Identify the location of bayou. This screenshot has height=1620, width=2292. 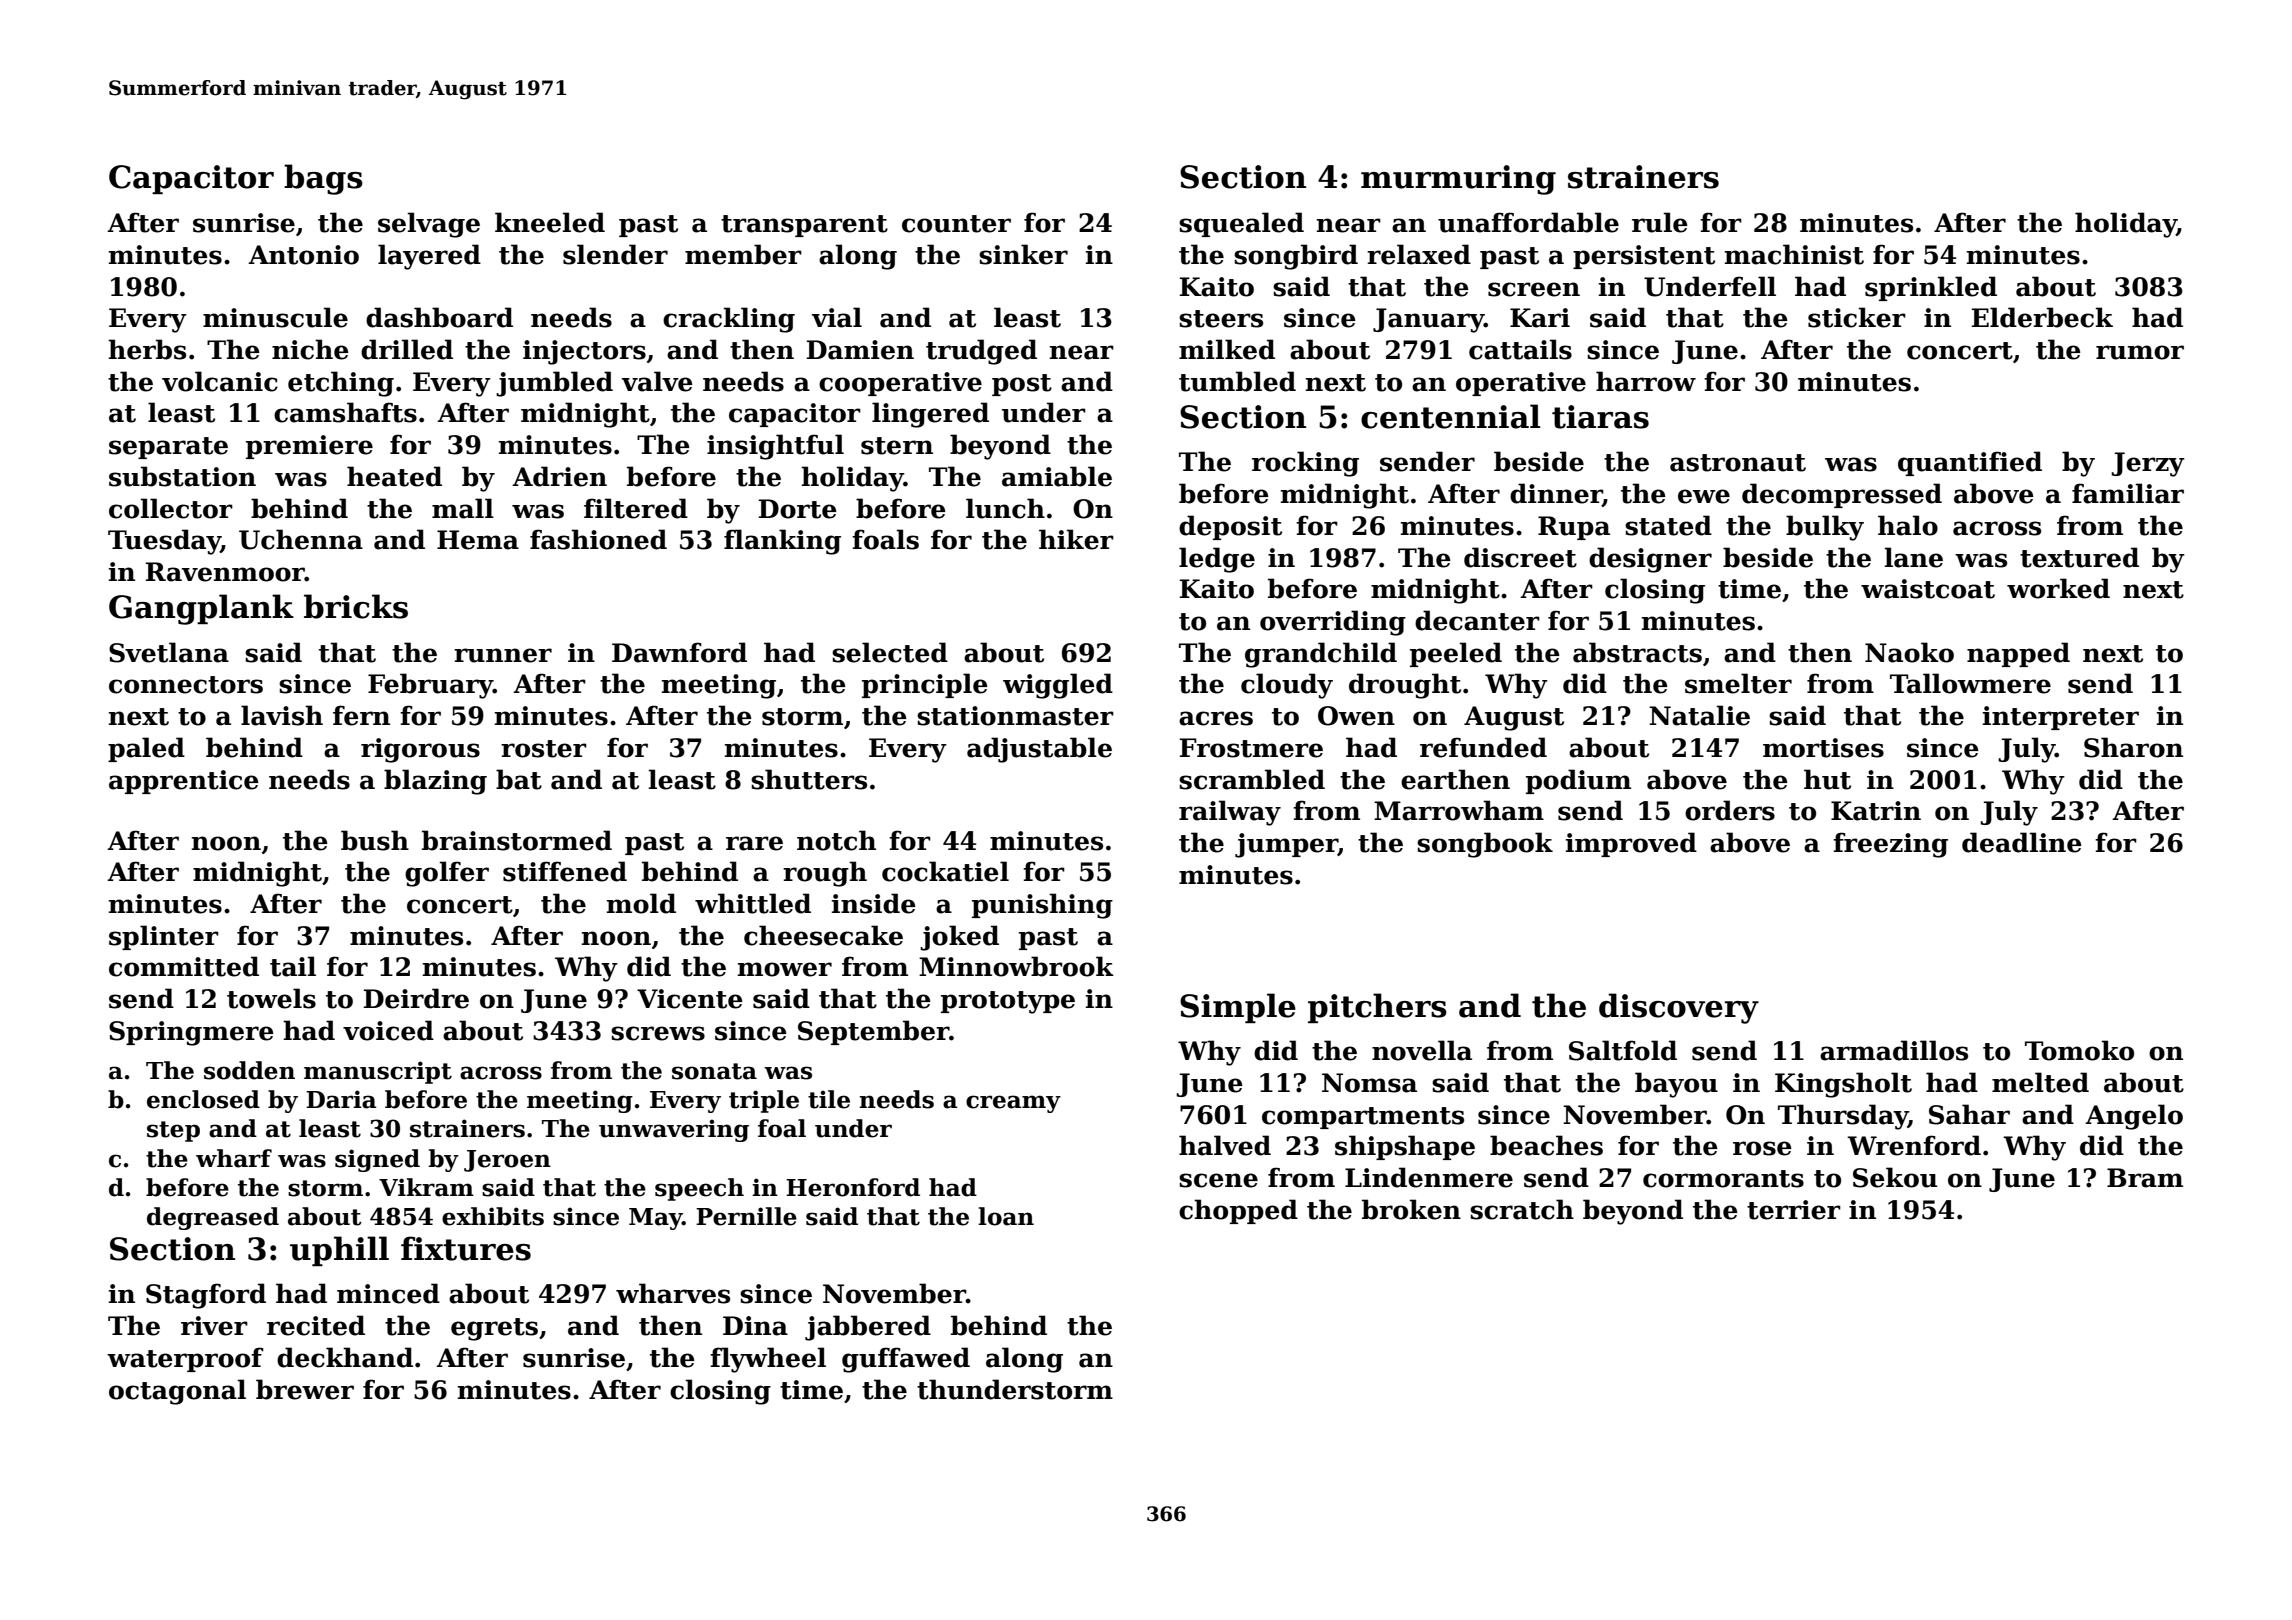
(1676, 1085).
